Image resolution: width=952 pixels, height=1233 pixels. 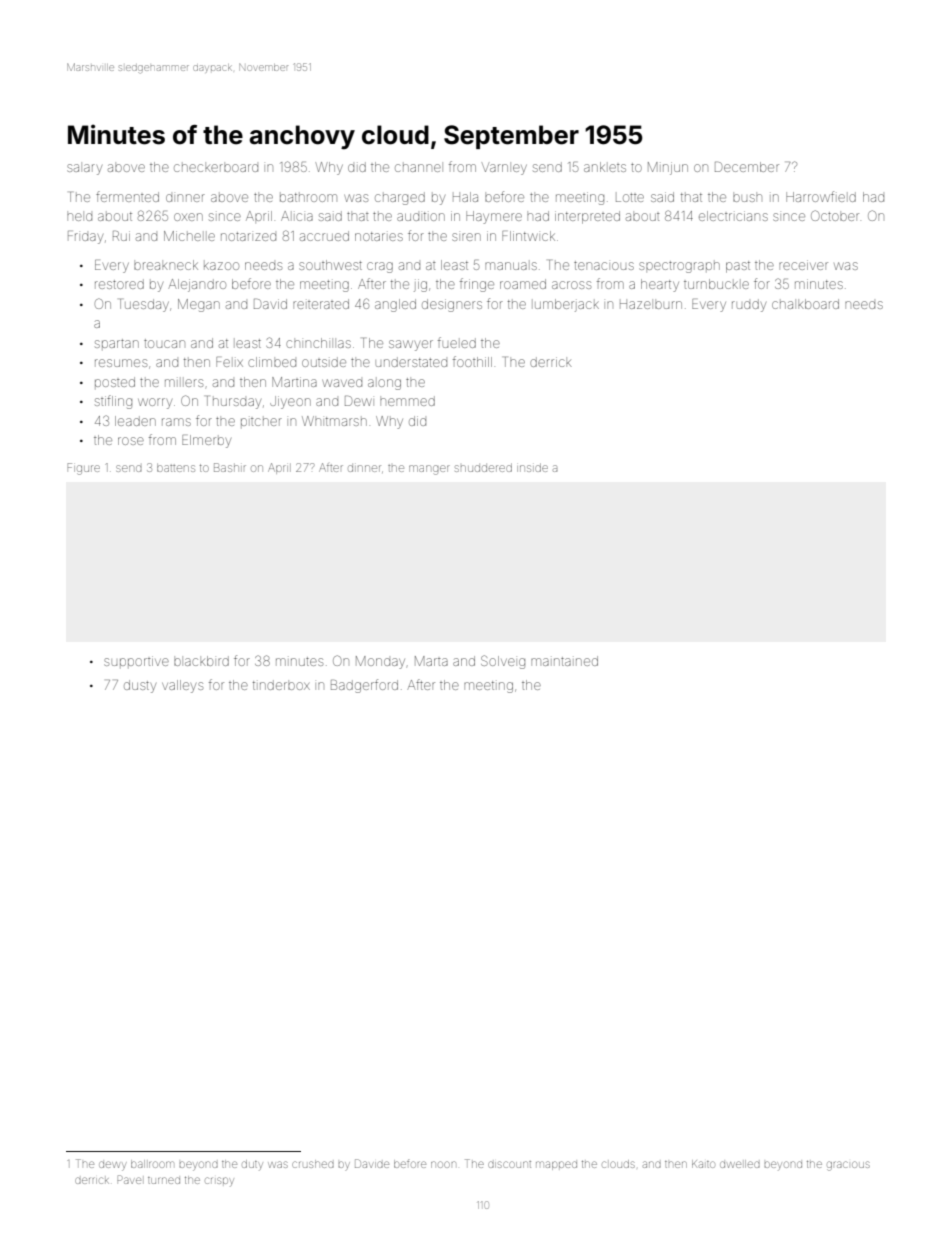 What do you see at coordinates (472, 361) in the document?
I see `foothill` at bounding box center [472, 361].
